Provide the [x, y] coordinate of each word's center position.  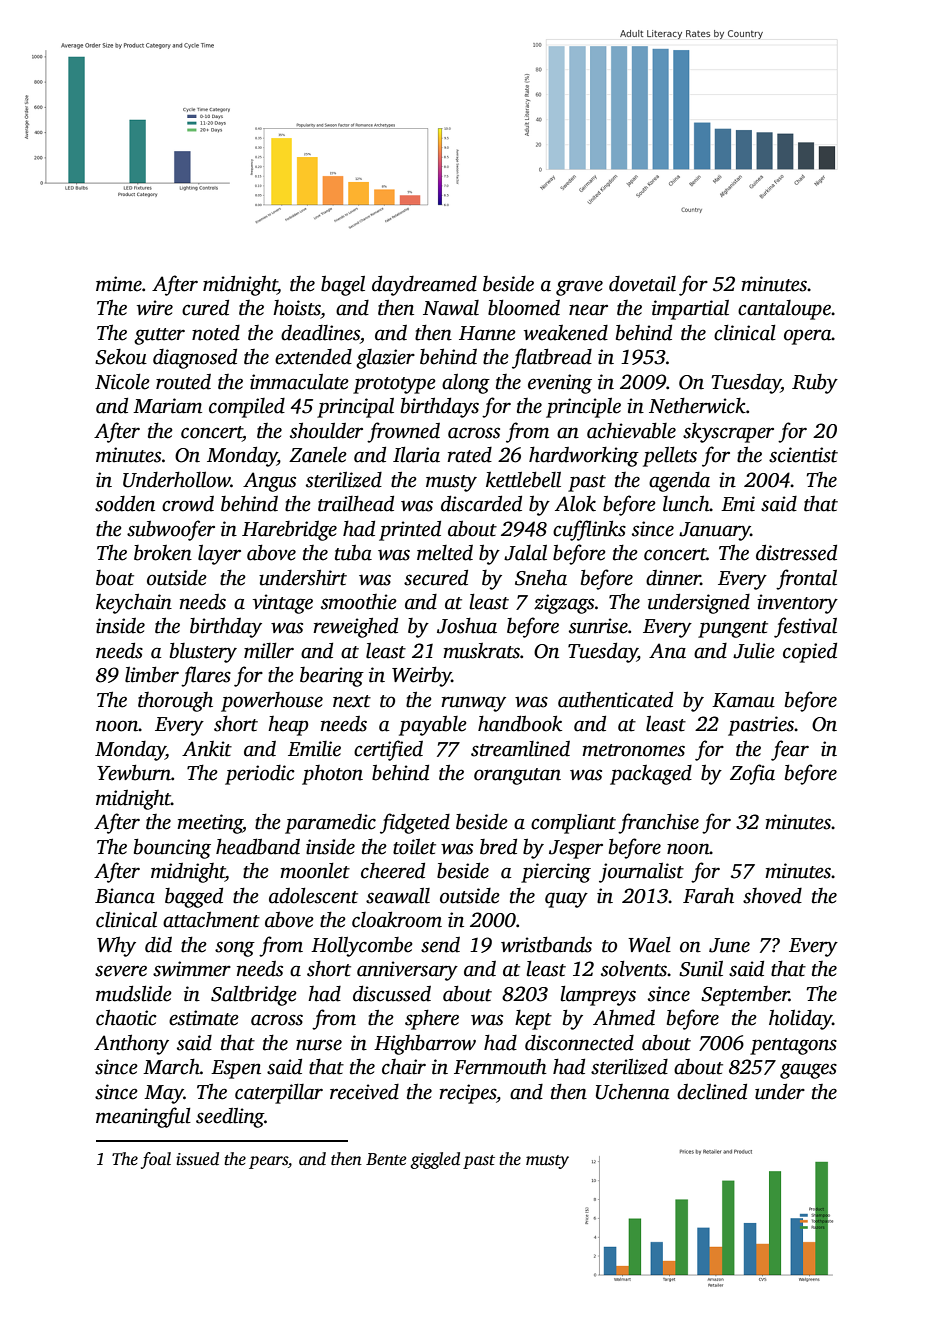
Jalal [525, 553]
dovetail [642, 284]
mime [119, 284]
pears [268, 1162]
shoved [772, 896]
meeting [210, 824]
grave [579, 288]
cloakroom [397, 919]
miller [269, 651]
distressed [796, 552]
